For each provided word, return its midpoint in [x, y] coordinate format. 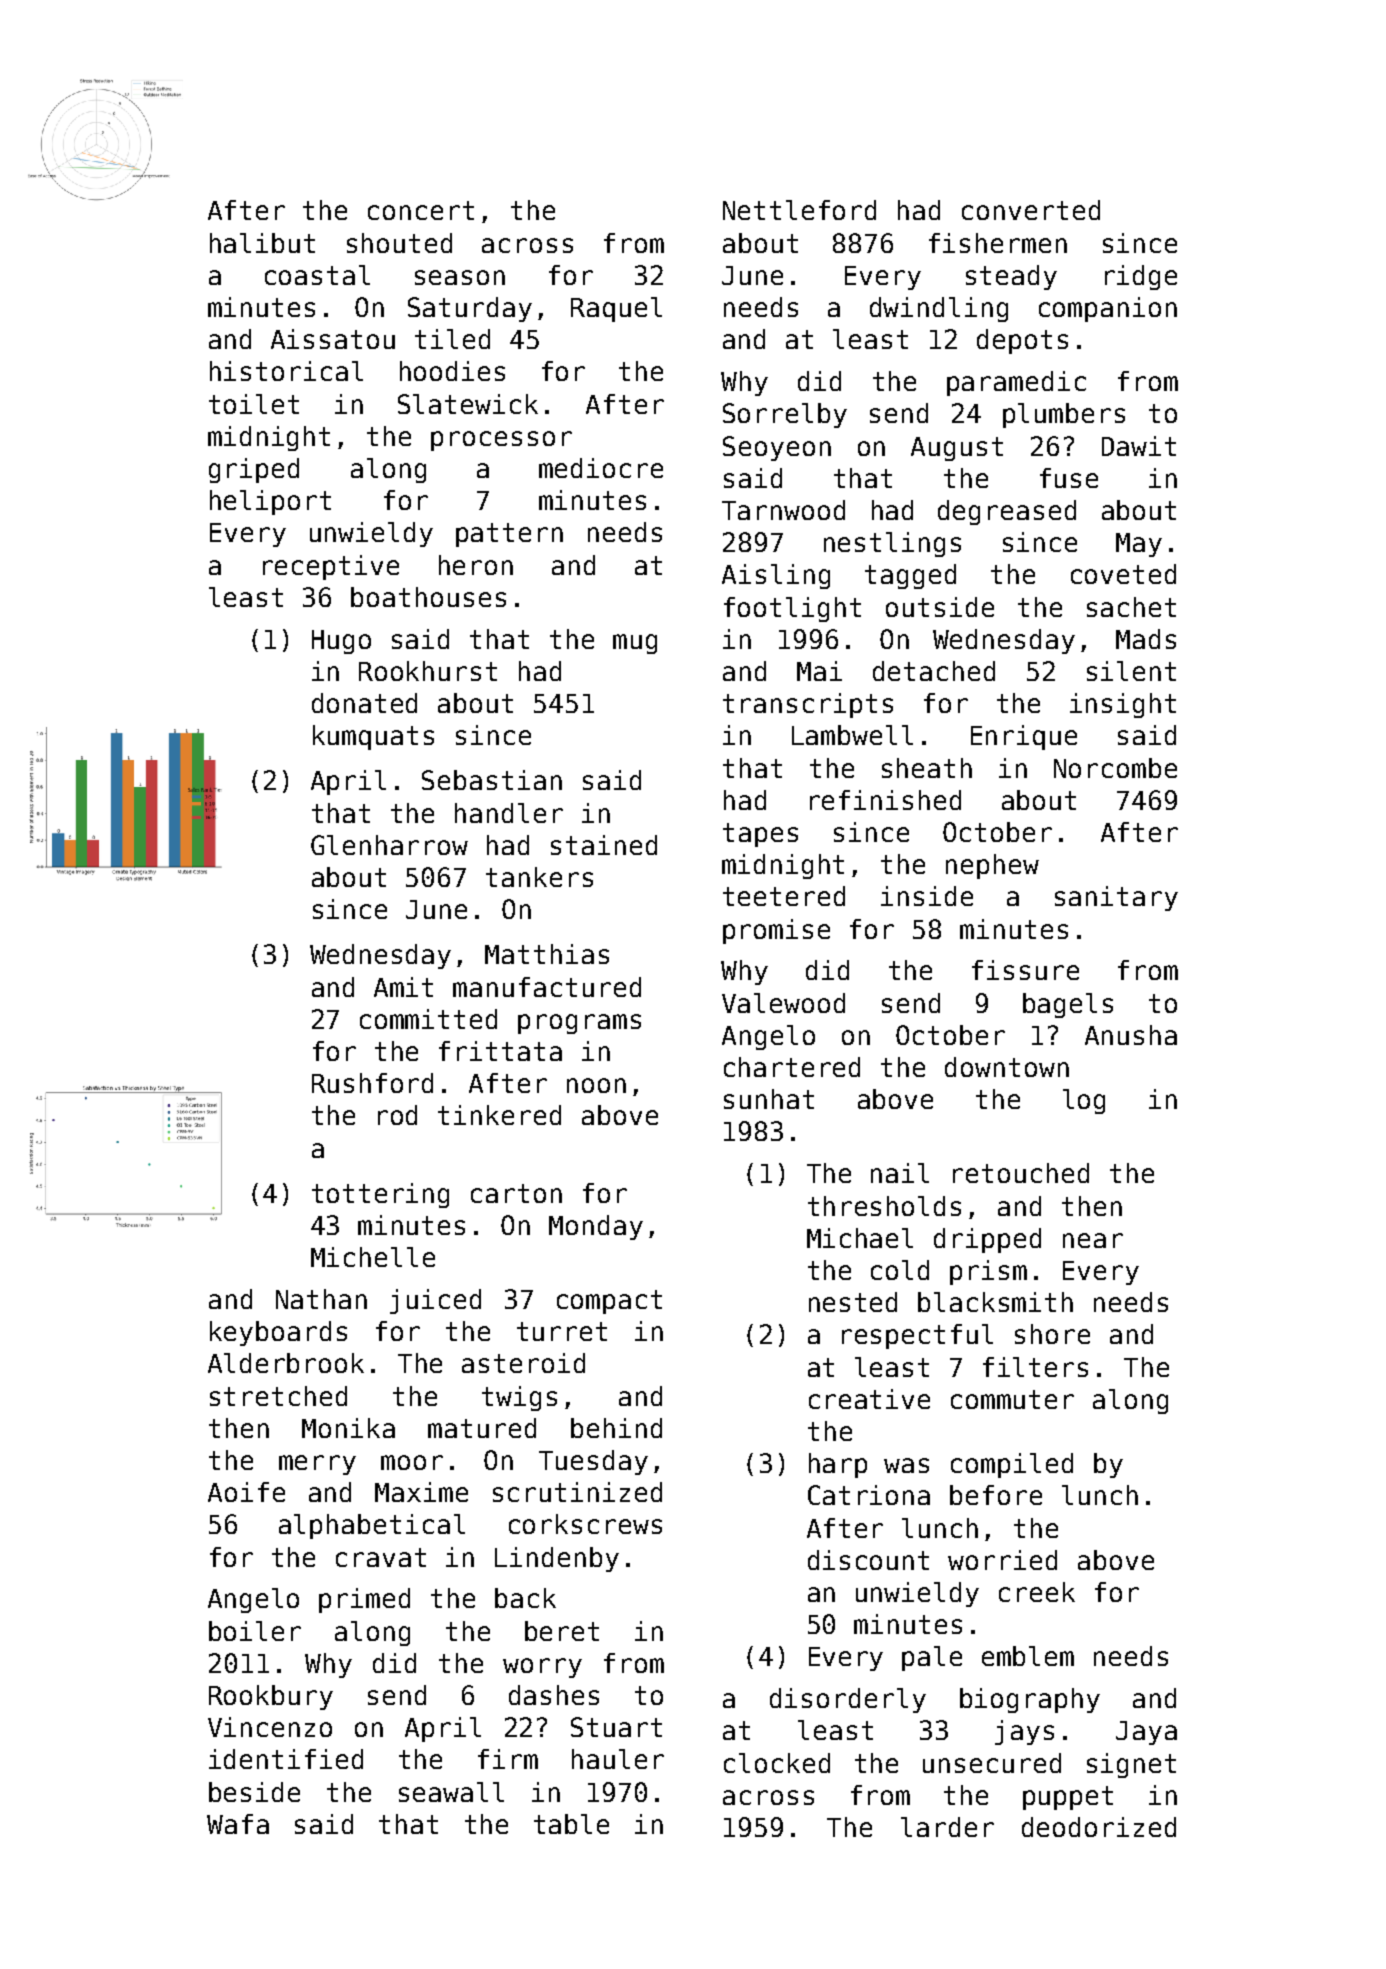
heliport [270, 502]
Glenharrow [389, 845]
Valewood [783, 1003]
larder [947, 1827]
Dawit [1139, 446]
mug [635, 644]
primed [364, 1600]
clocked [777, 1763]
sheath [927, 768]
